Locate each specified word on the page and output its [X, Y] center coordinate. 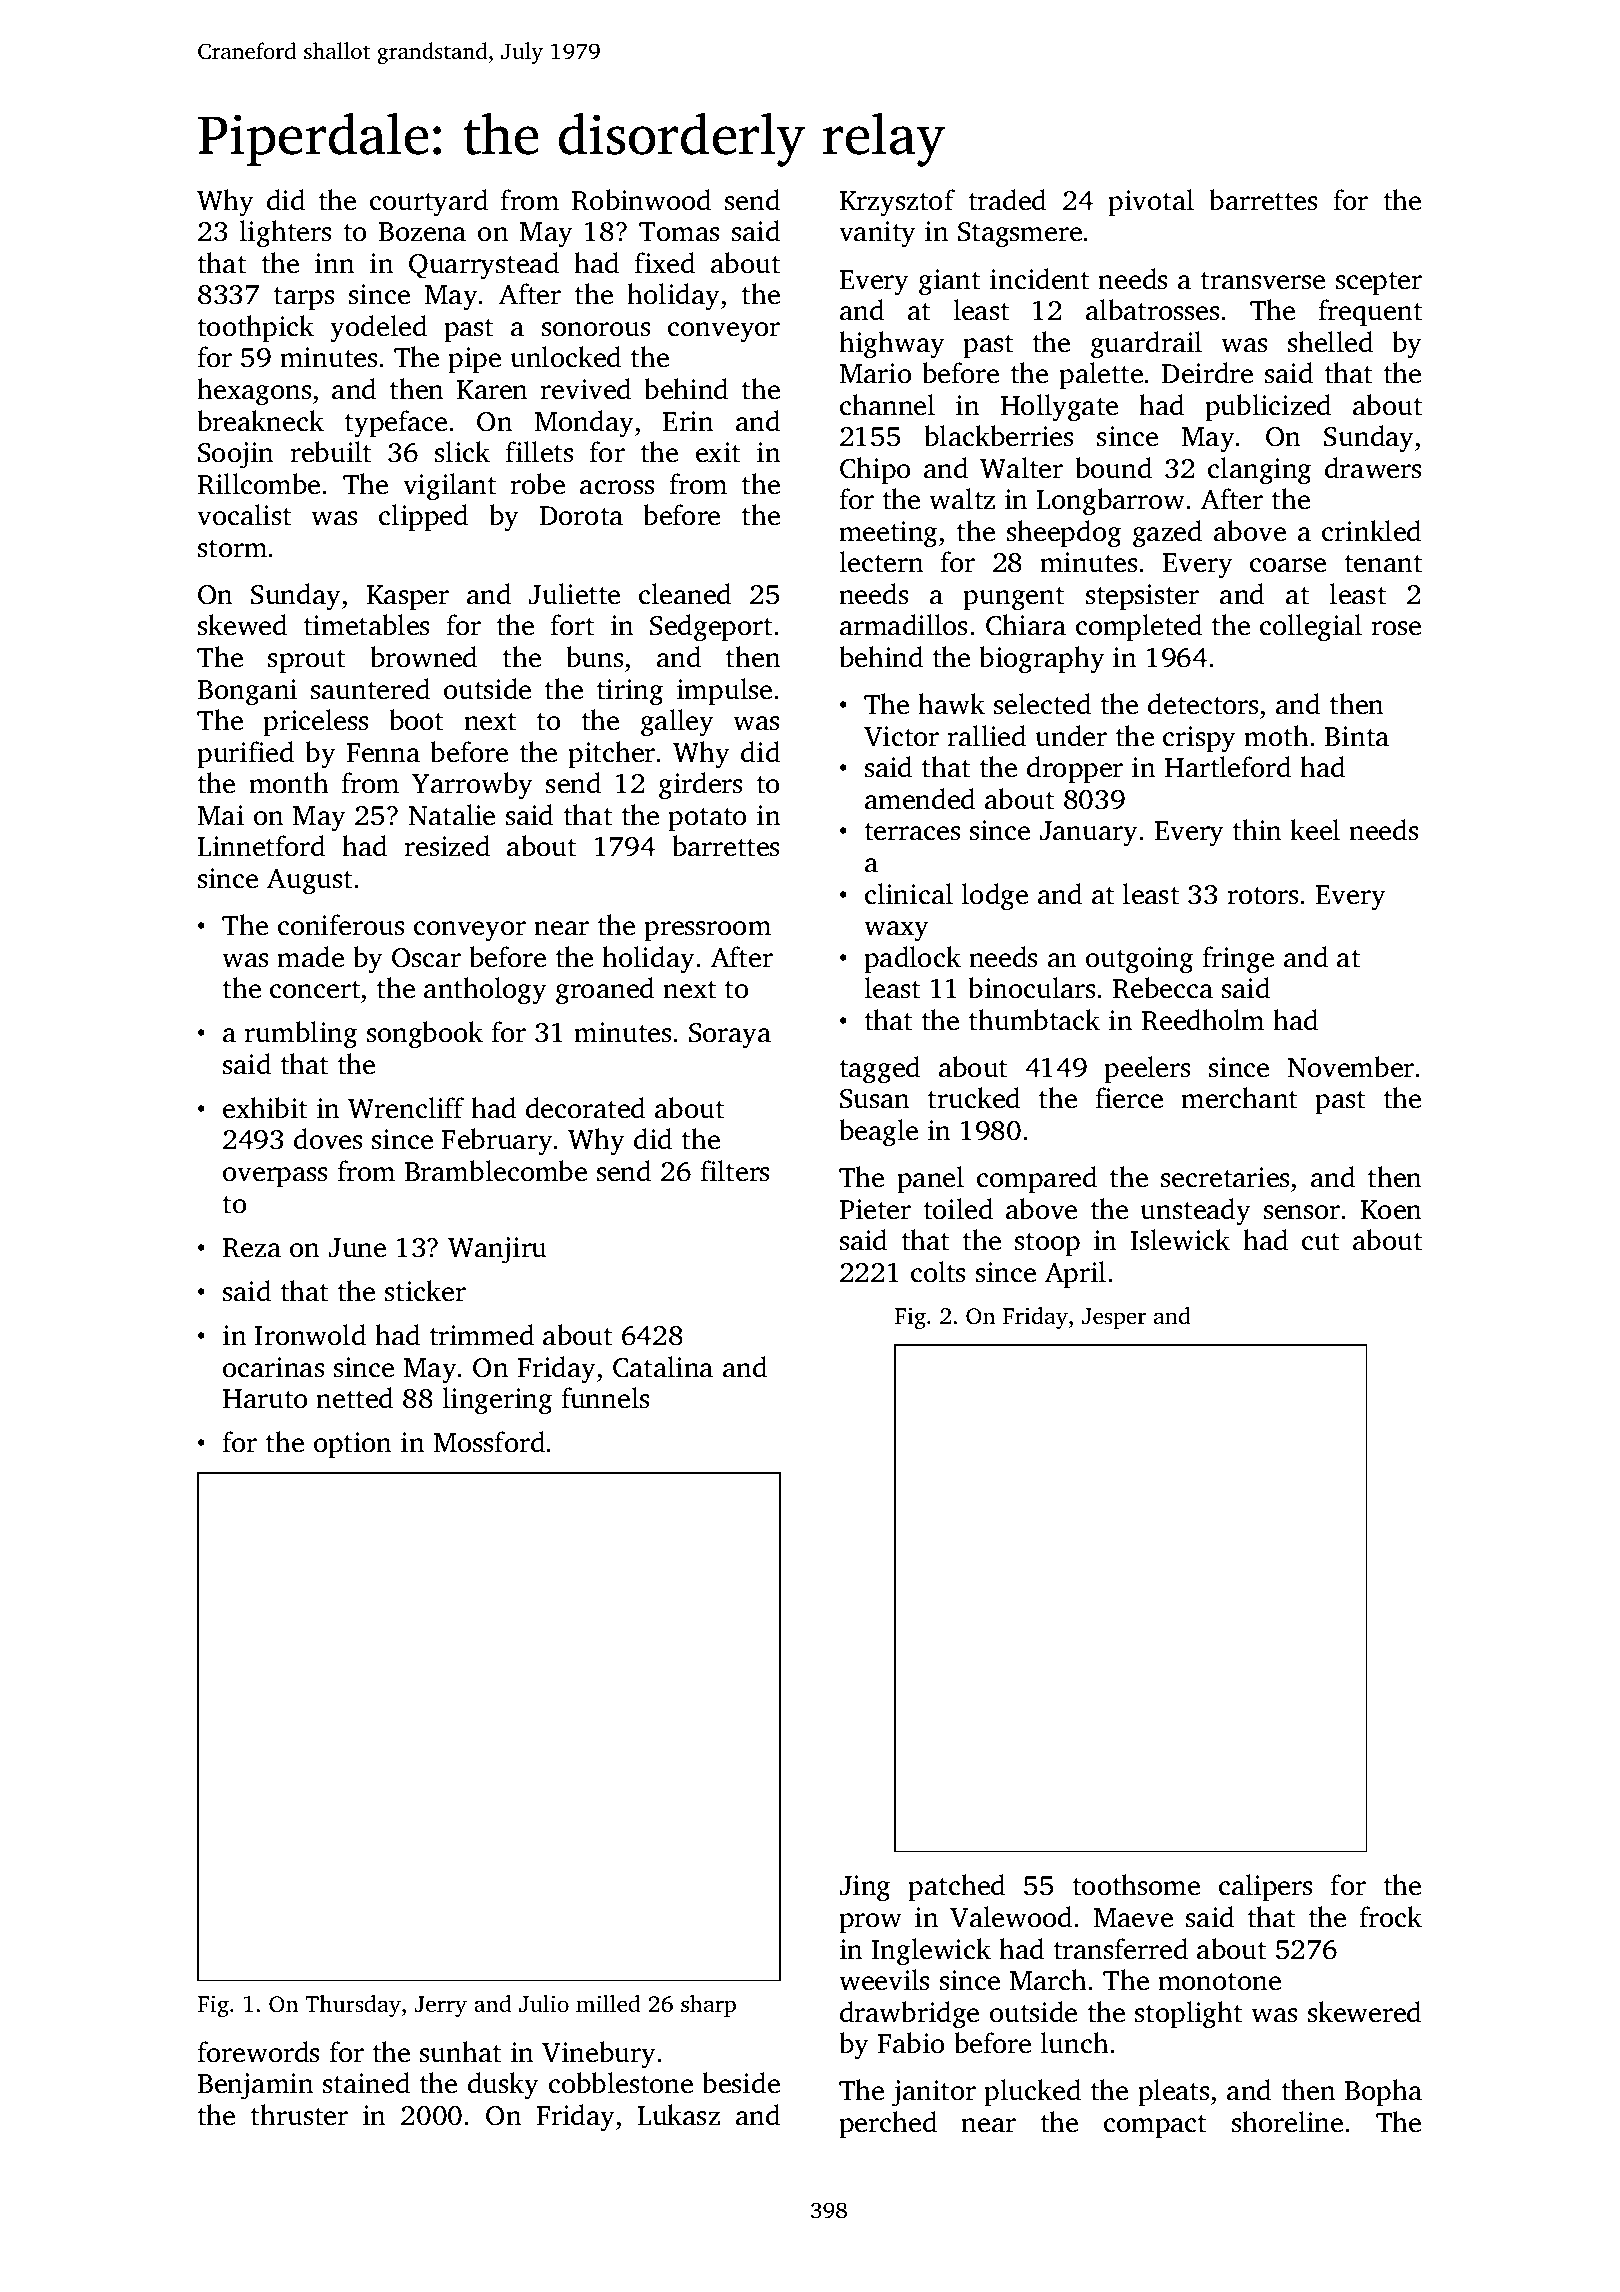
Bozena [422, 232]
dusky [503, 2086]
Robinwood [641, 200]
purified [245, 754]
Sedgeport [711, 628]
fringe [1238, 960]
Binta [1357, 736]
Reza [252, 1248]
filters [735, 1171]
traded [1007, 200]
